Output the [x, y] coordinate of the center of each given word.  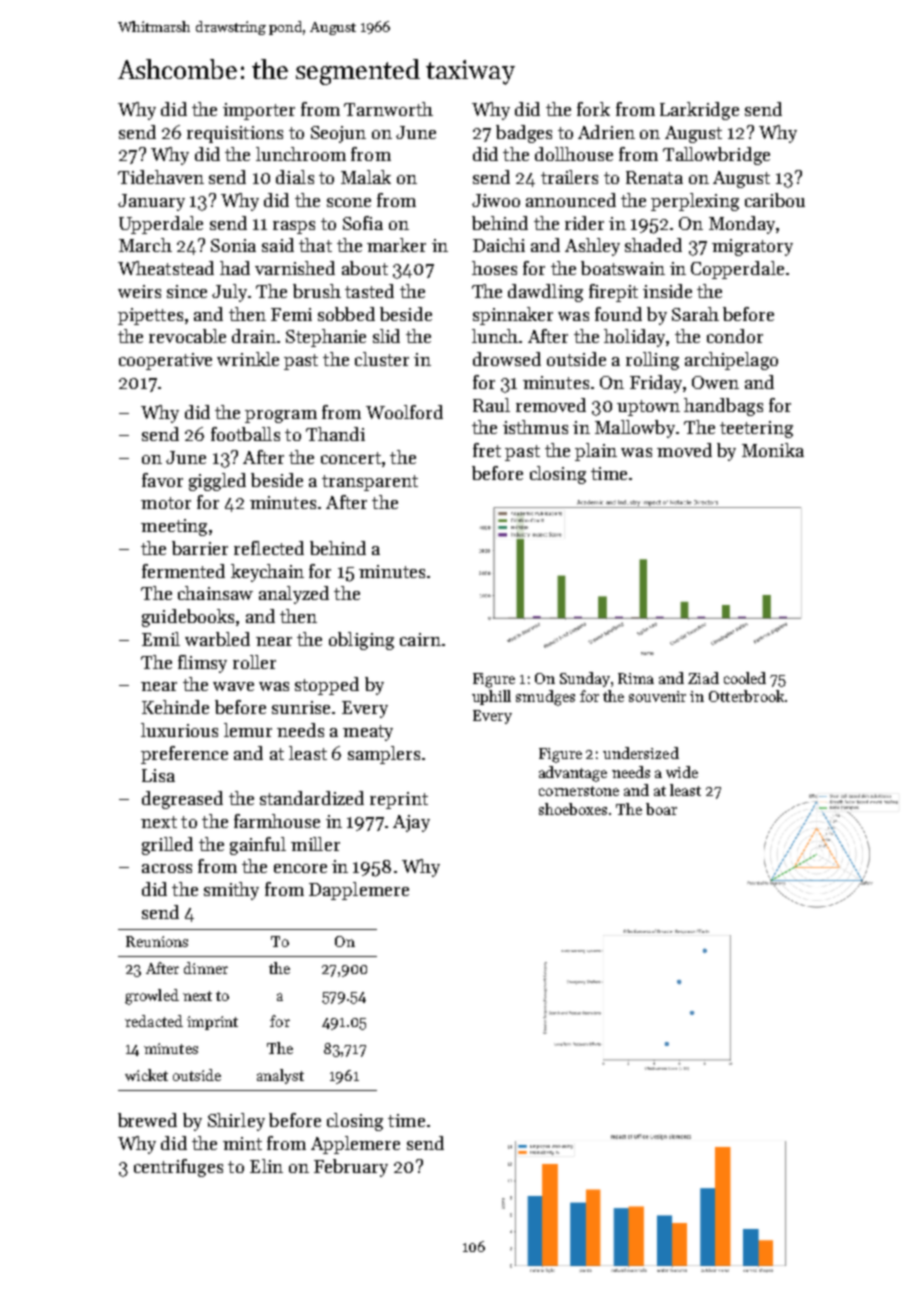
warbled [217, 639]
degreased [182, 800]
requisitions [235, 134]
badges [524, 134]
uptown [648, 408]
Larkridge [699, 111]
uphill [491, 697]
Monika [773, 450]
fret [487, 450]
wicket [146, 1075]
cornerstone [579, 791]
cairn [420, 639]
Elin [266, 1166]
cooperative [165, 361]
